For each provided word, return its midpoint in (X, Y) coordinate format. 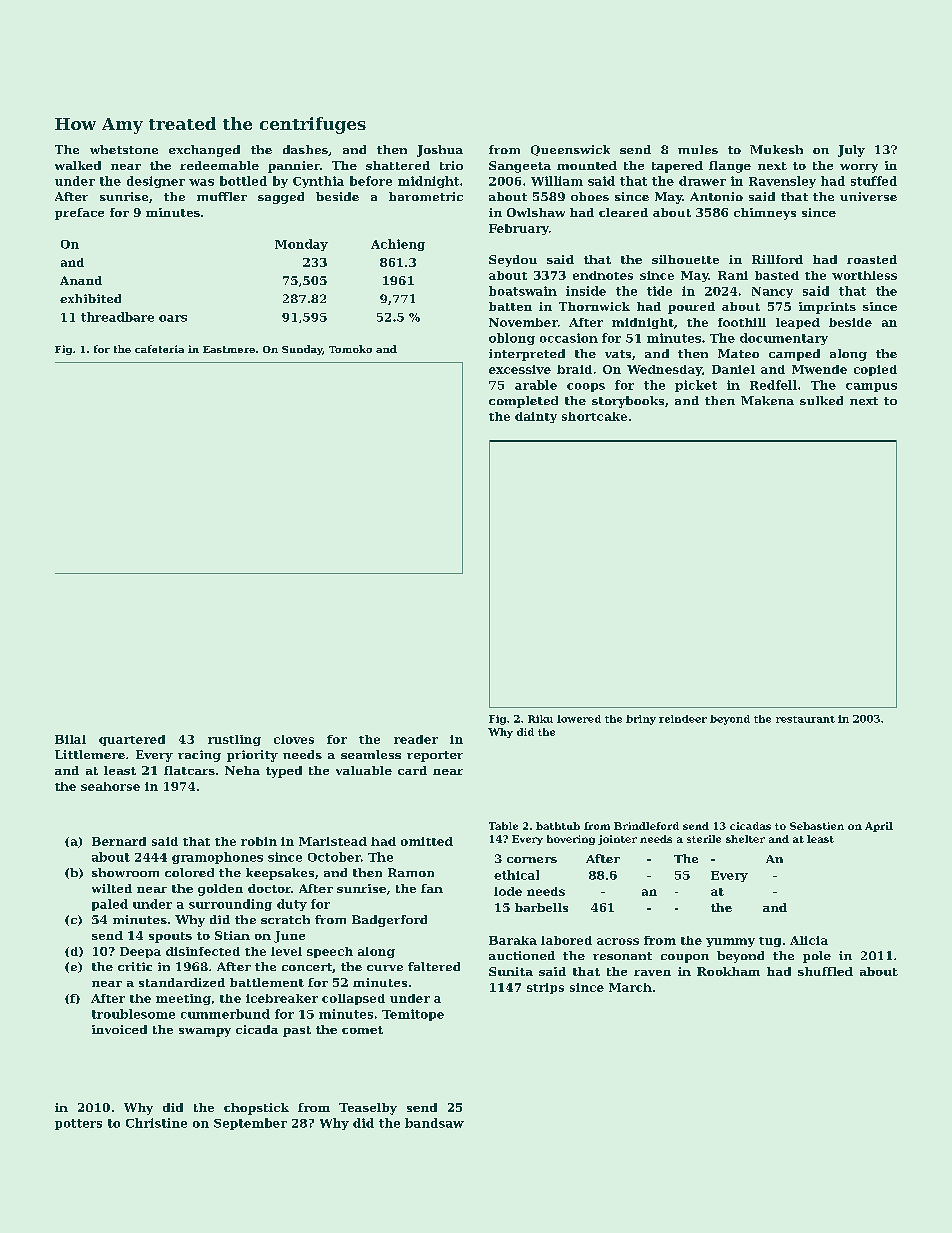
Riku (540, 719)
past (297, 1031)
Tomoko (350, 349)
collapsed (353, 999)
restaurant (805, 719)
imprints (827, 308)
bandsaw (434, 1123)
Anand (81, 280)
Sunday (302, 350)
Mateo (738, 353)
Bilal (70, 739)
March (630, 987)
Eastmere (229, 349)
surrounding (230, 905)
